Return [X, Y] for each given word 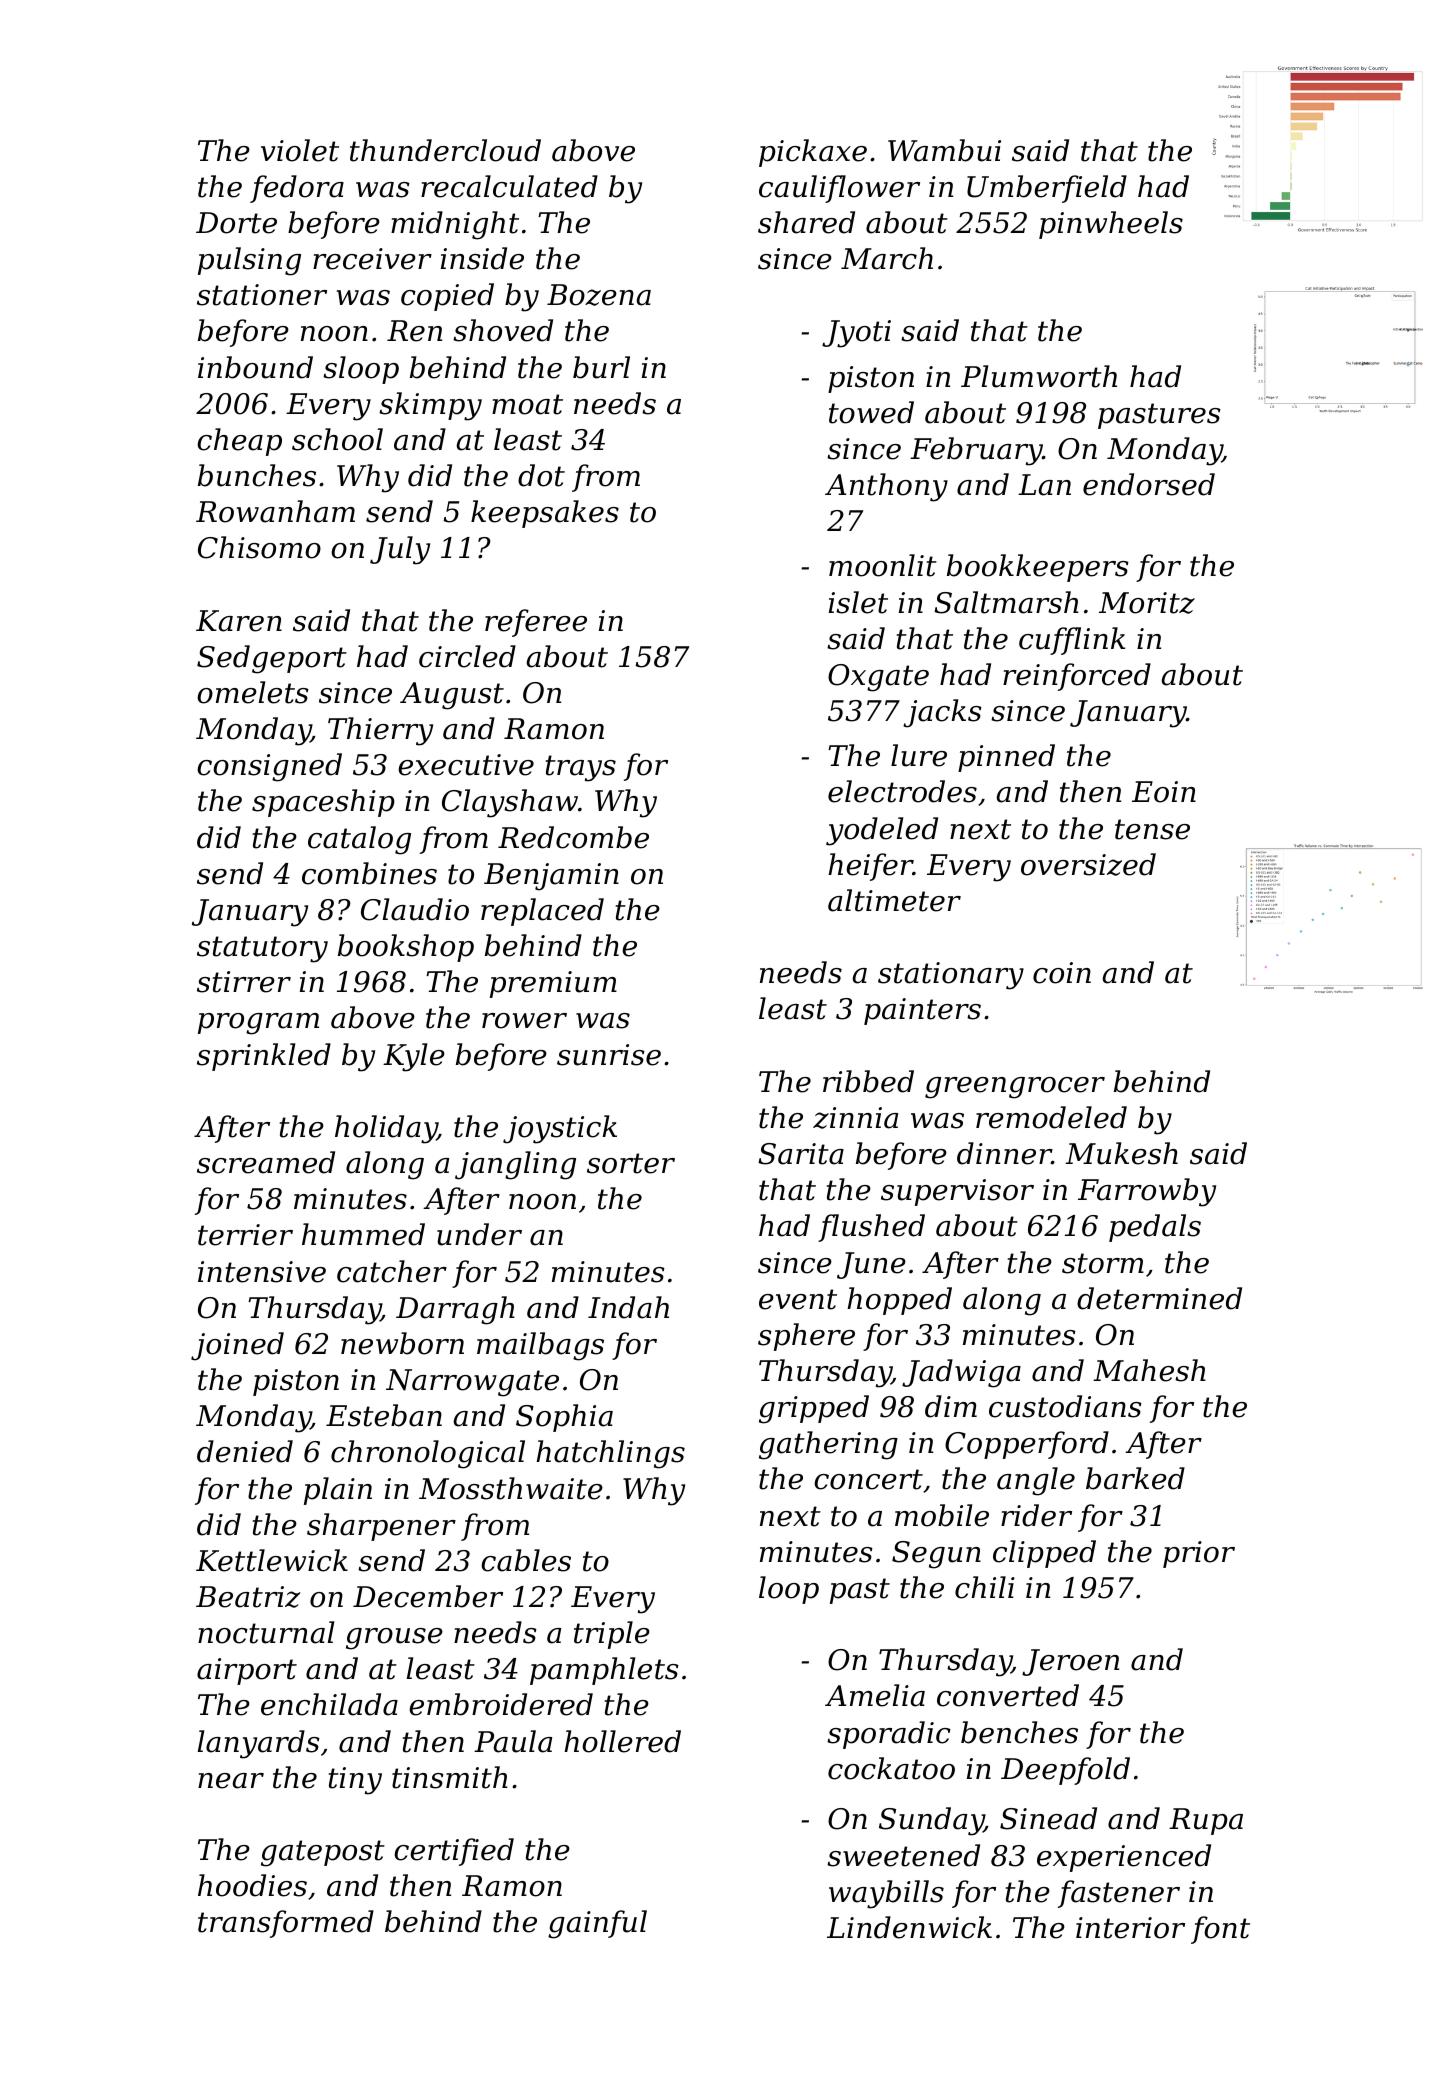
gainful [597, 1924]
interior [1130, 1928]
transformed [286, 1924]
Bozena [599, 295]
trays [580, 768]
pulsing [249, 261]
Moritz [1147, 603]
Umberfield [1047, 189]
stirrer [244, 982]
